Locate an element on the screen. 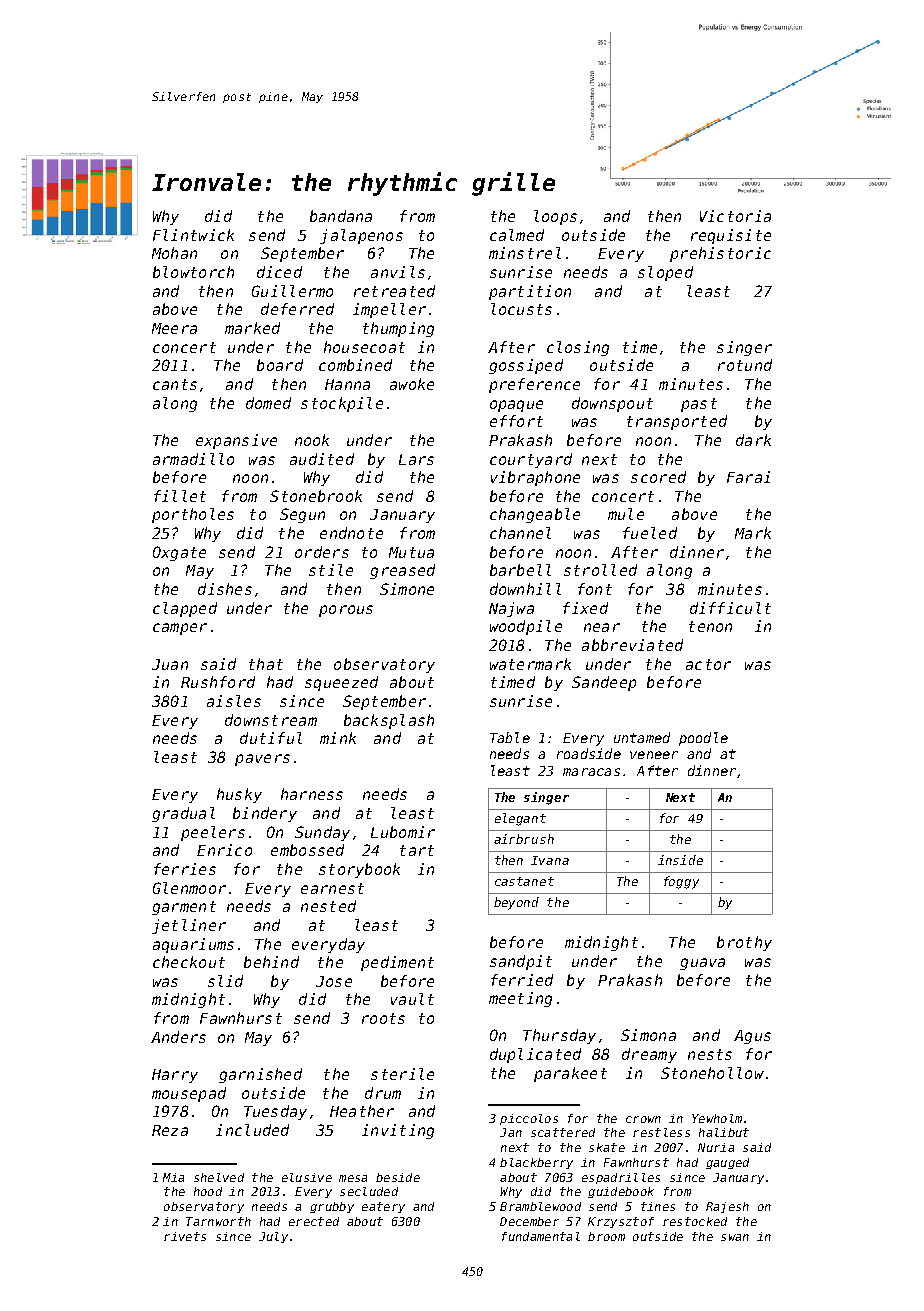 The width and height of the screenshot is (924, 1311). poodle is located at coordinates (703, 739).
